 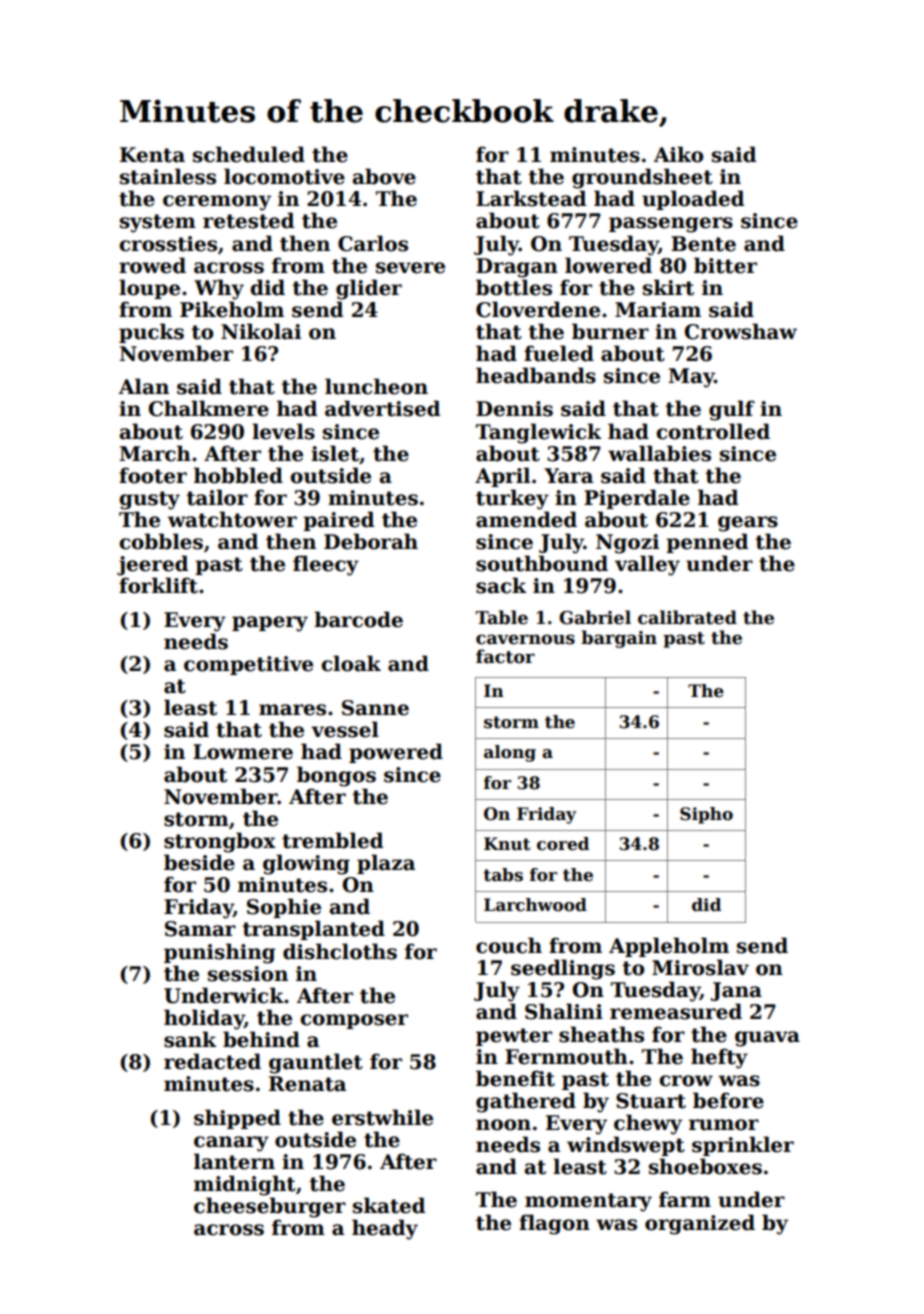 What do you see at coordinates (608, 265) in the image?
I see `lowered` at bounding box center [608, 265].
